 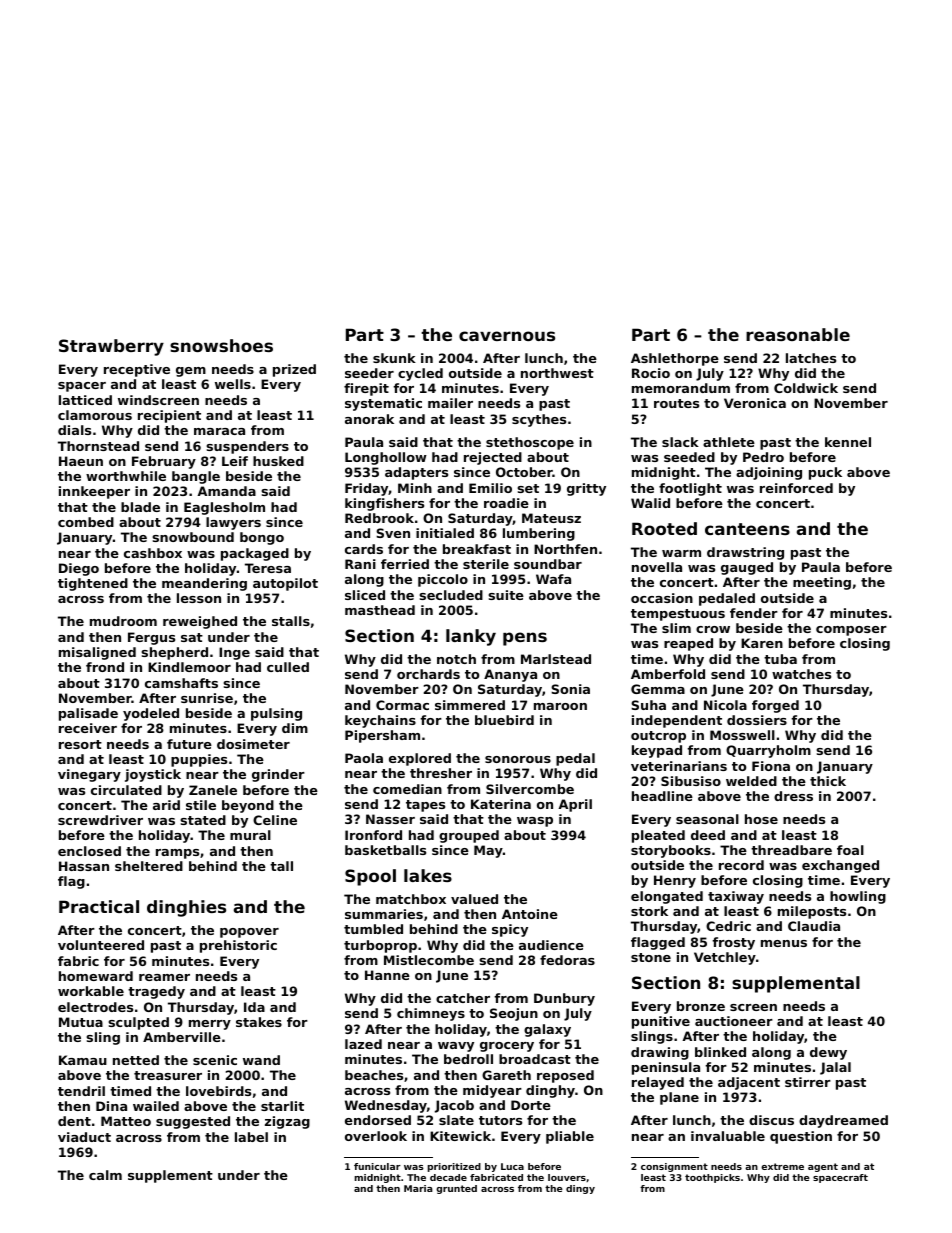 I want to click on dinghies, so click(x=186, y=908).
